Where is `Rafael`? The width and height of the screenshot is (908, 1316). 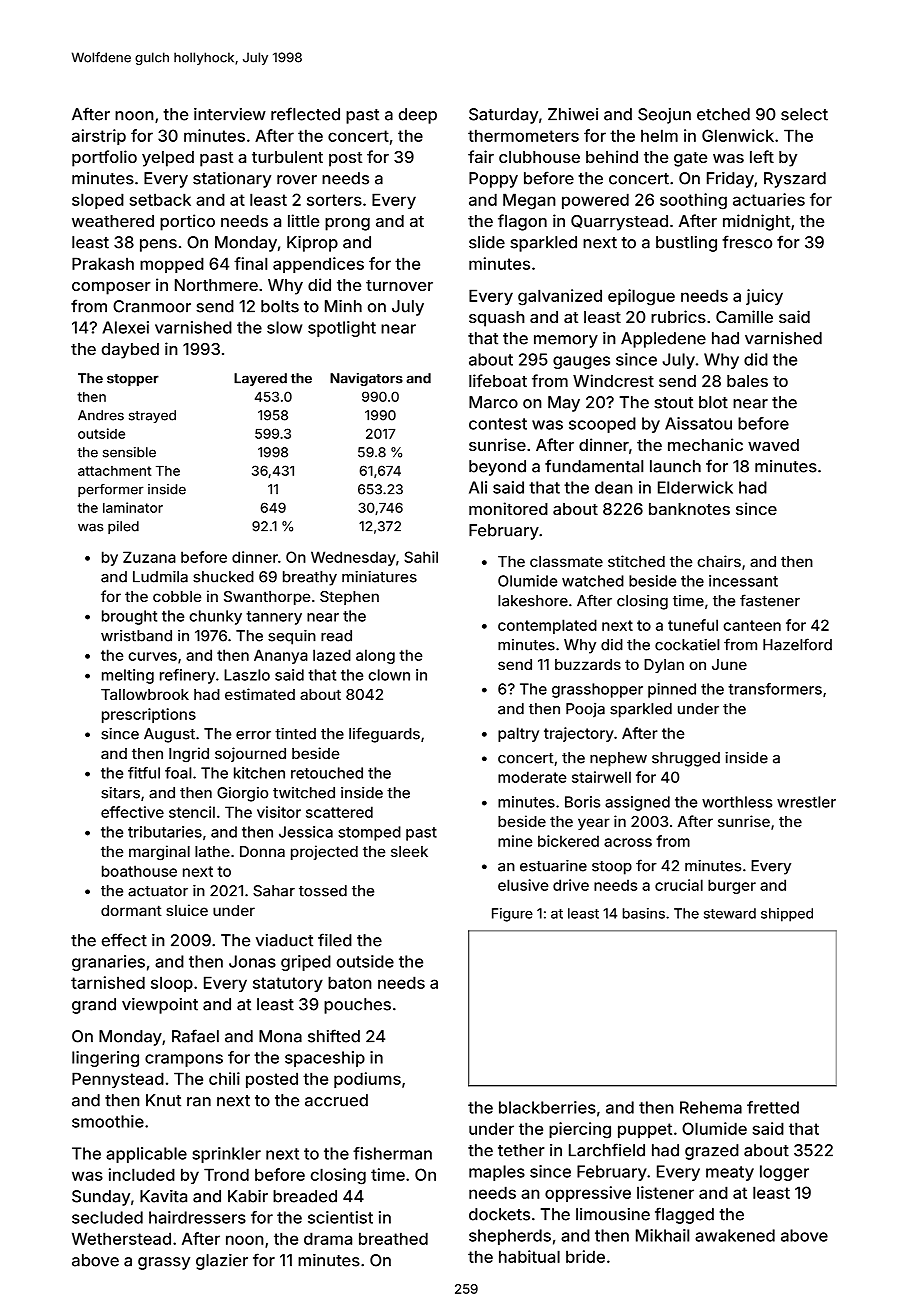
Rafael is located at coordinates (195, 1036).
